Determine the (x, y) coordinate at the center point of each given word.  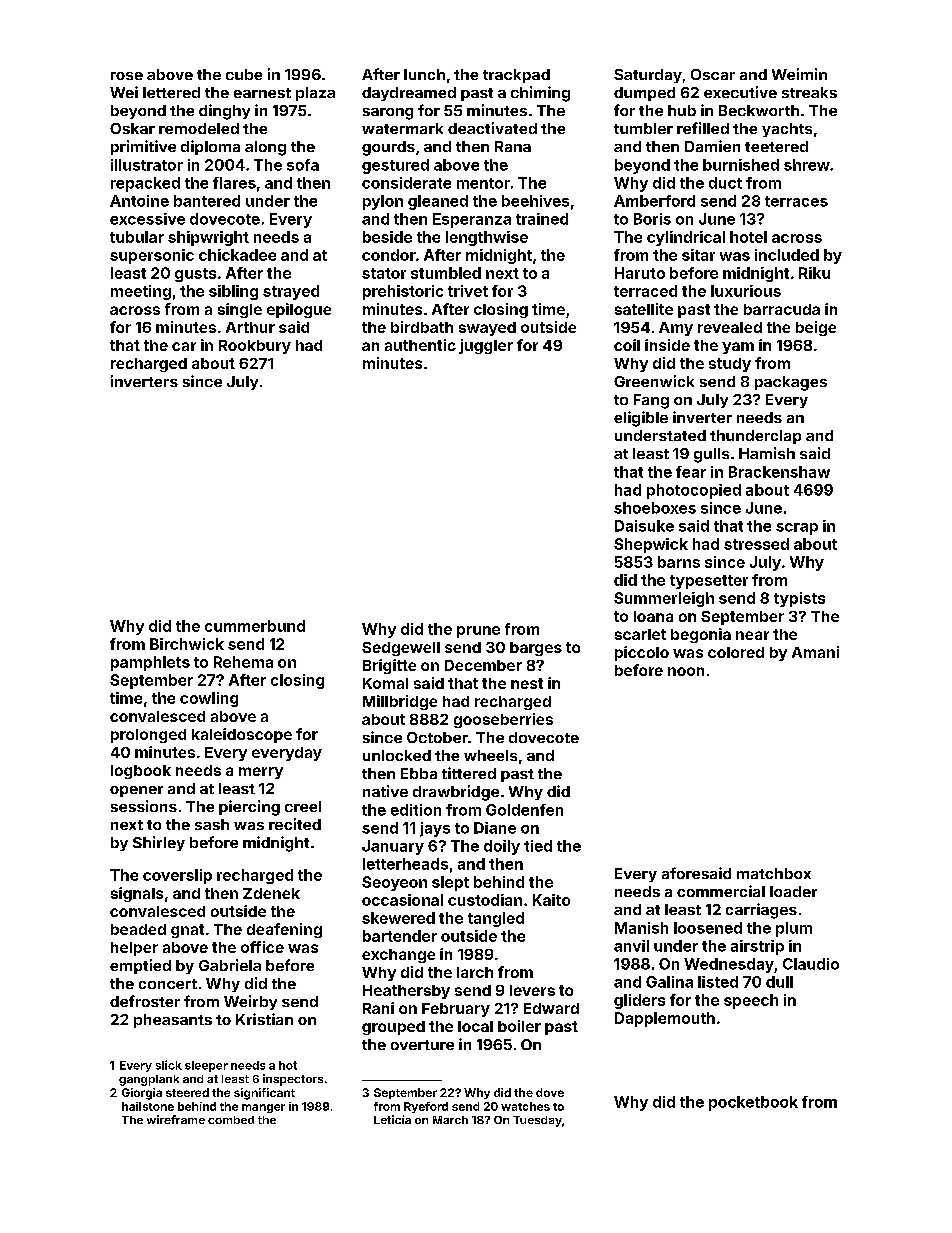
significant (264, 1094)
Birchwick (187, 644)
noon (686, 671)
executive (740, 92)
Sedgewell (401, 649)
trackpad (516, 76)
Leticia (392, 1119)
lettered (171, 92)
